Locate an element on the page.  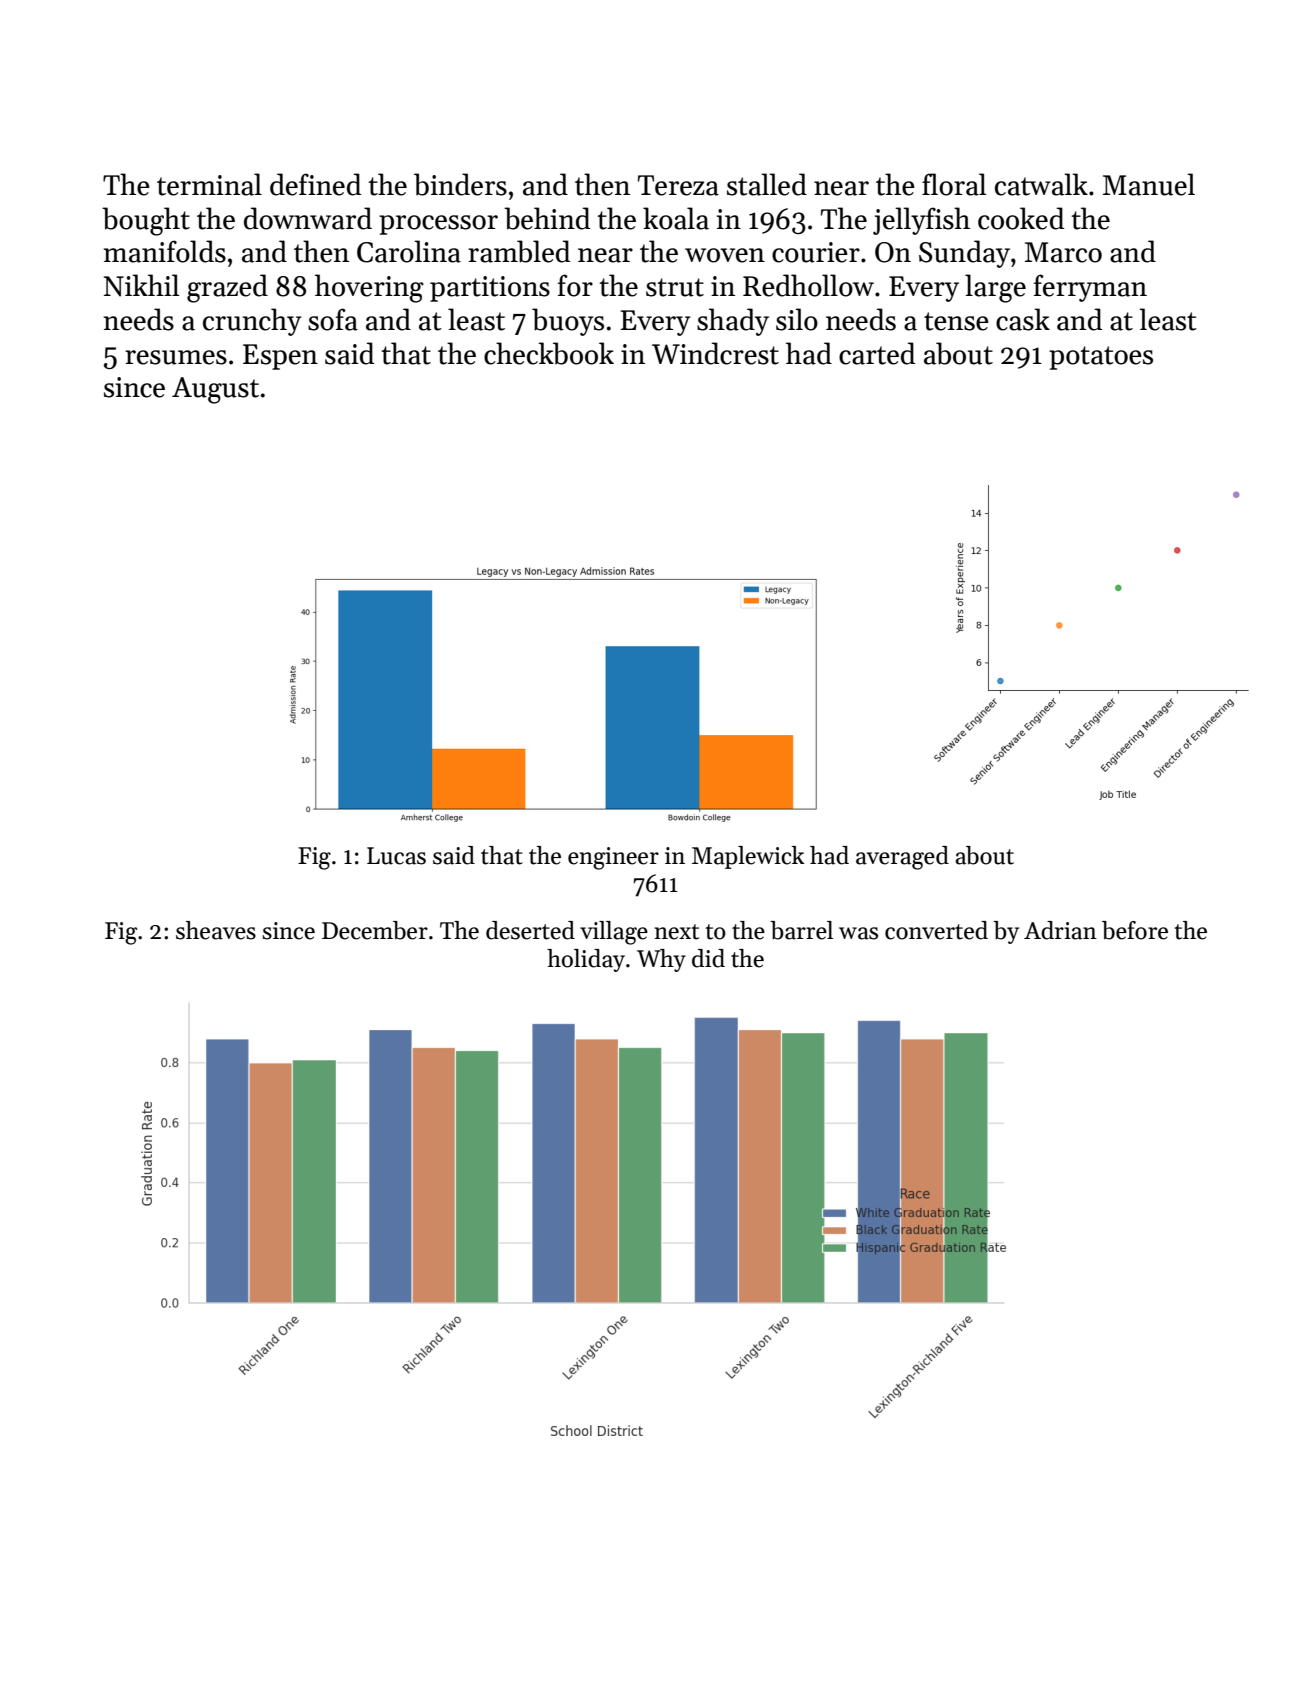
shady is located at coordinates (733, 322).
